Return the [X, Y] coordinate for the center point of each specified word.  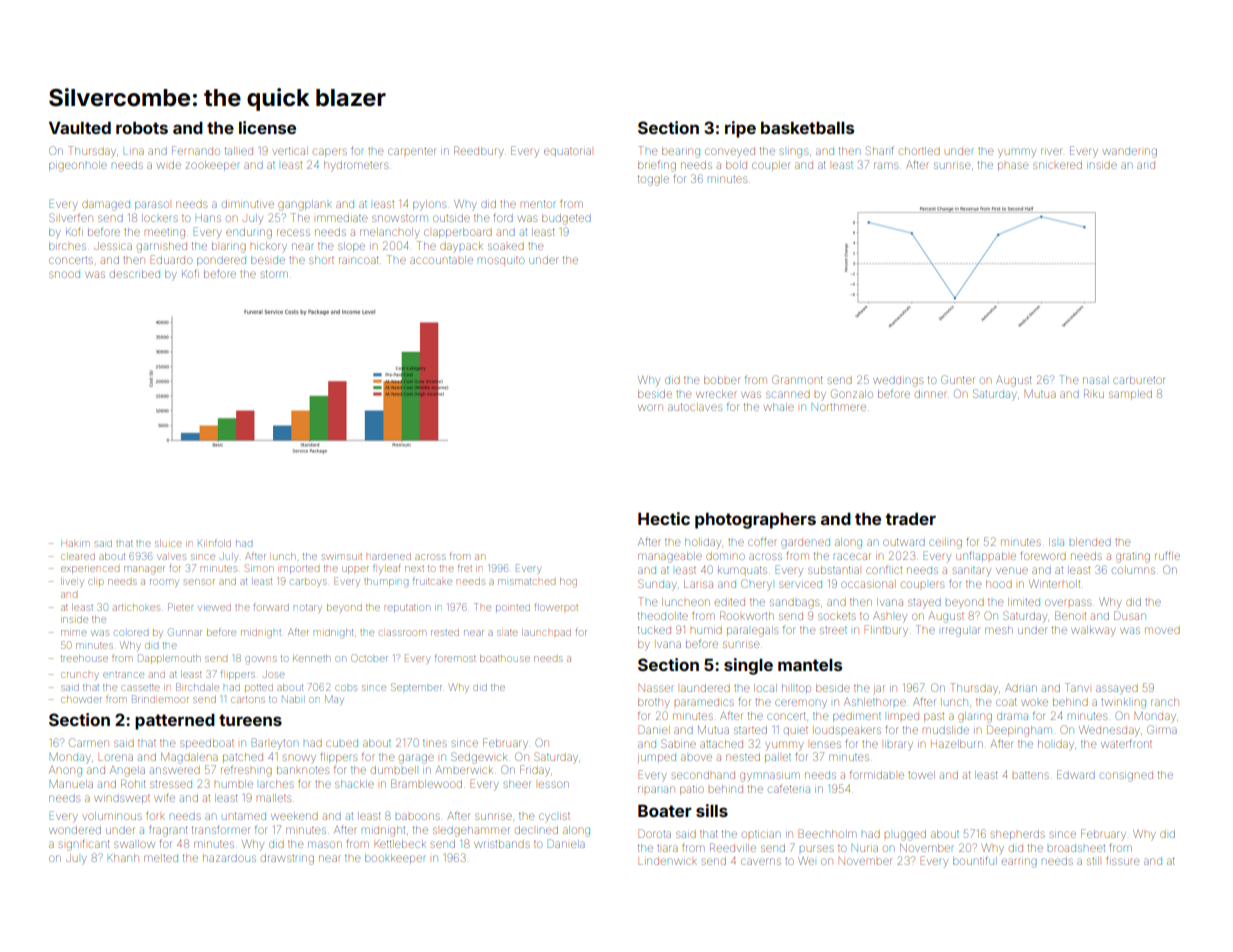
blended [1090, 542]
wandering [1130, 153]
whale [779, 407]
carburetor [1138, 380]
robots [142, 127]
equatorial [567, 152]
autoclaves [695, 407]
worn [650, 407]
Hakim [75, 544]
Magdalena [189, 758]
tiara [667, 848]
